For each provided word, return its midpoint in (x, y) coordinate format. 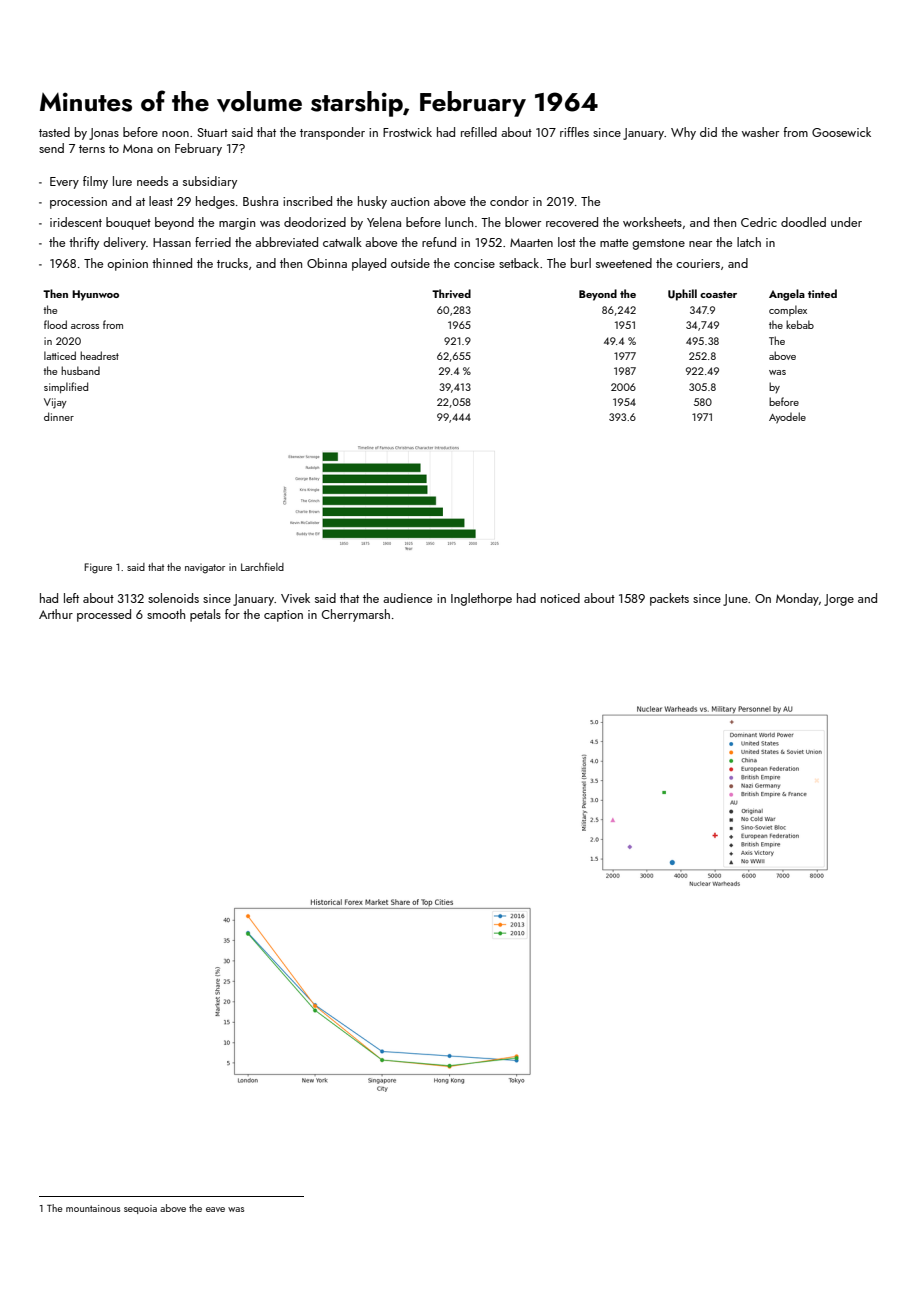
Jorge (839, 600)
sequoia (140, 1209)
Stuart (213, 132)
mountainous (93, 1208)
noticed (560, 598)
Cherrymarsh (356, 615)
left (71, 598)
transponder (332, 133)
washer (760, 132)
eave (215, 1209)
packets (669, 599)
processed (104, 615)
